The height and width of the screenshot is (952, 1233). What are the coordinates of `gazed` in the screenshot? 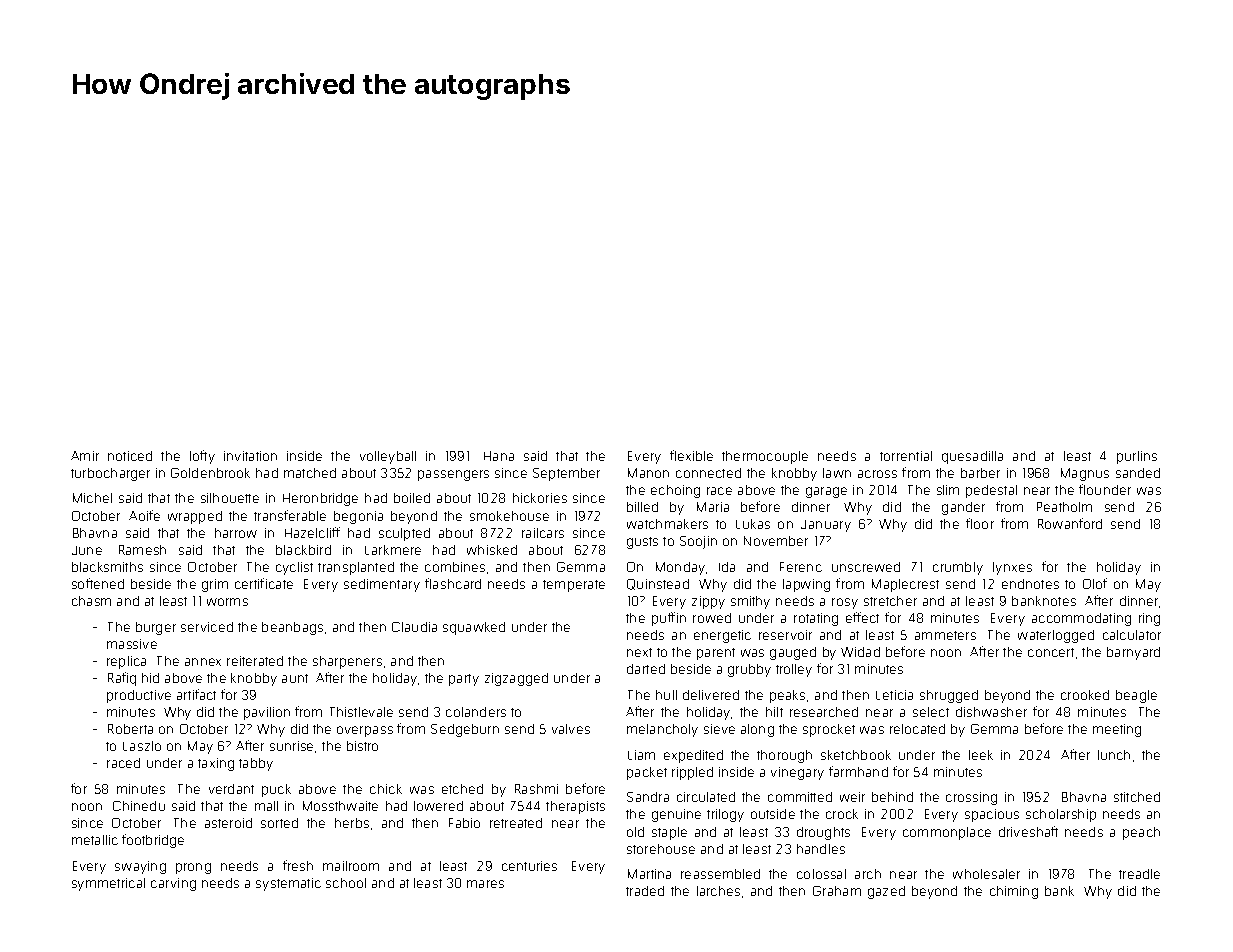 It's located at (886, 892).
